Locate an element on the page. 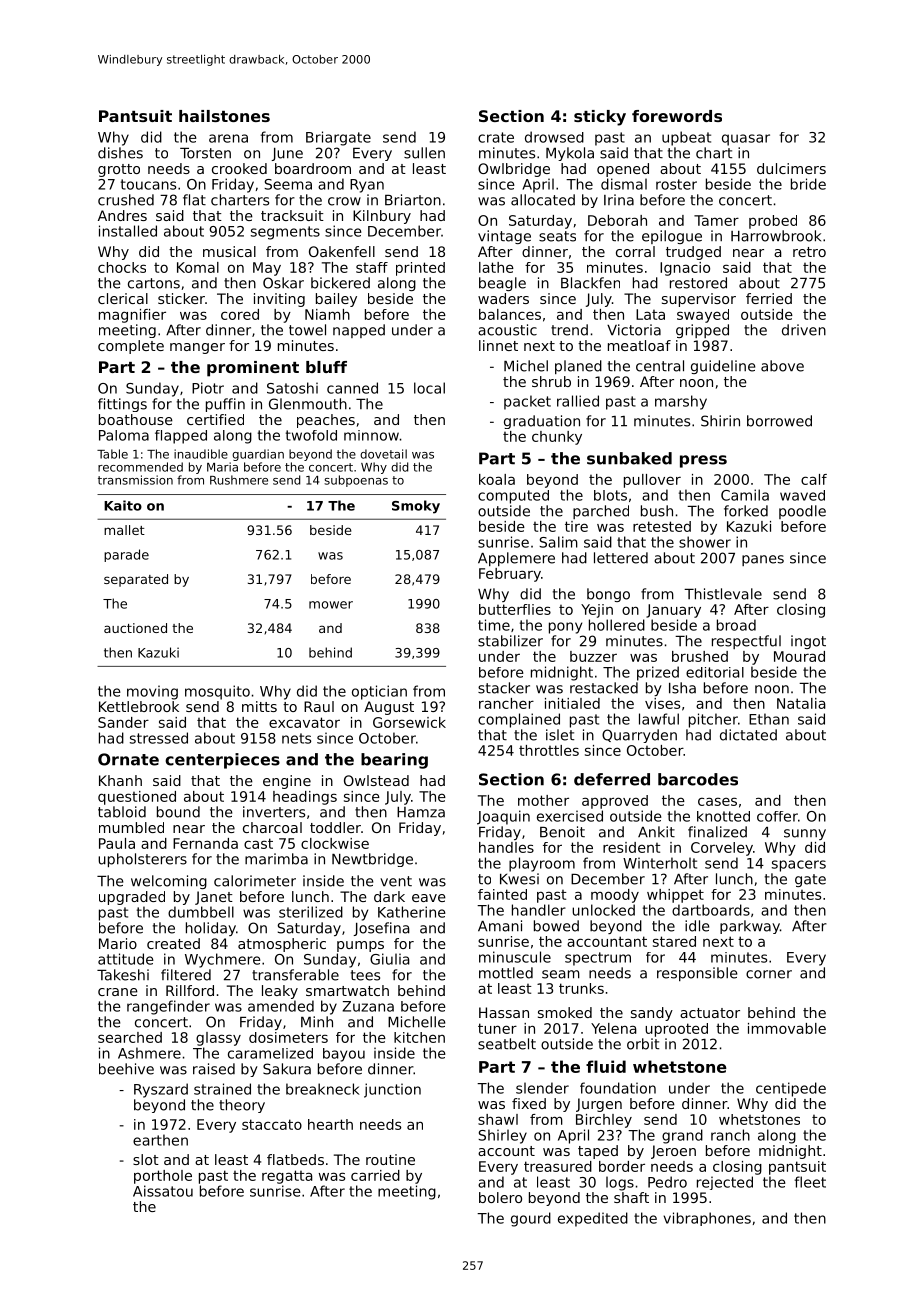 Image resolution: width=924 pixels, height=1308 pixels. June is located at coordinates (287, 154).
